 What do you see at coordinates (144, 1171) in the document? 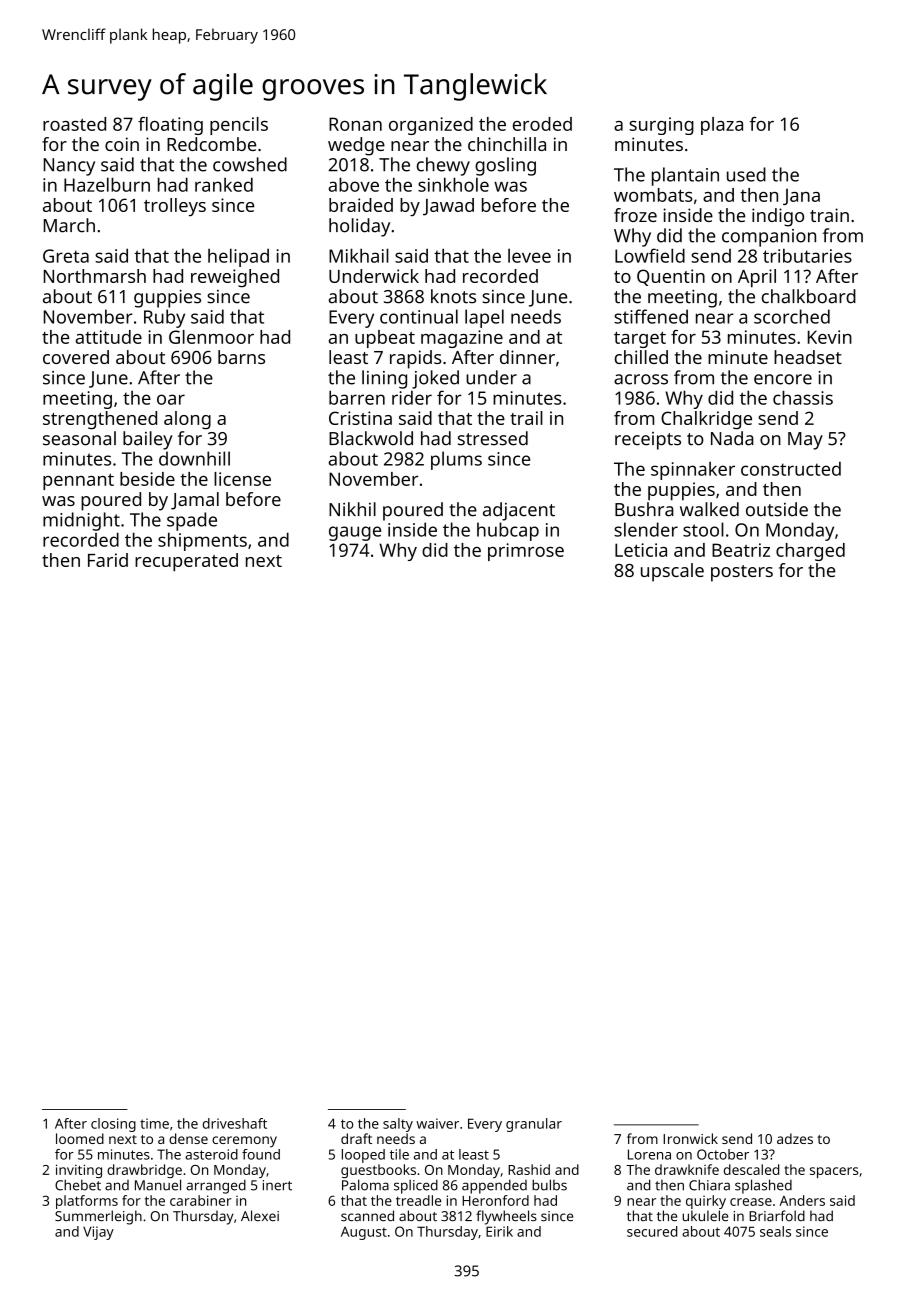
I see `drawbridge` at bounding box center [144, 1171].
